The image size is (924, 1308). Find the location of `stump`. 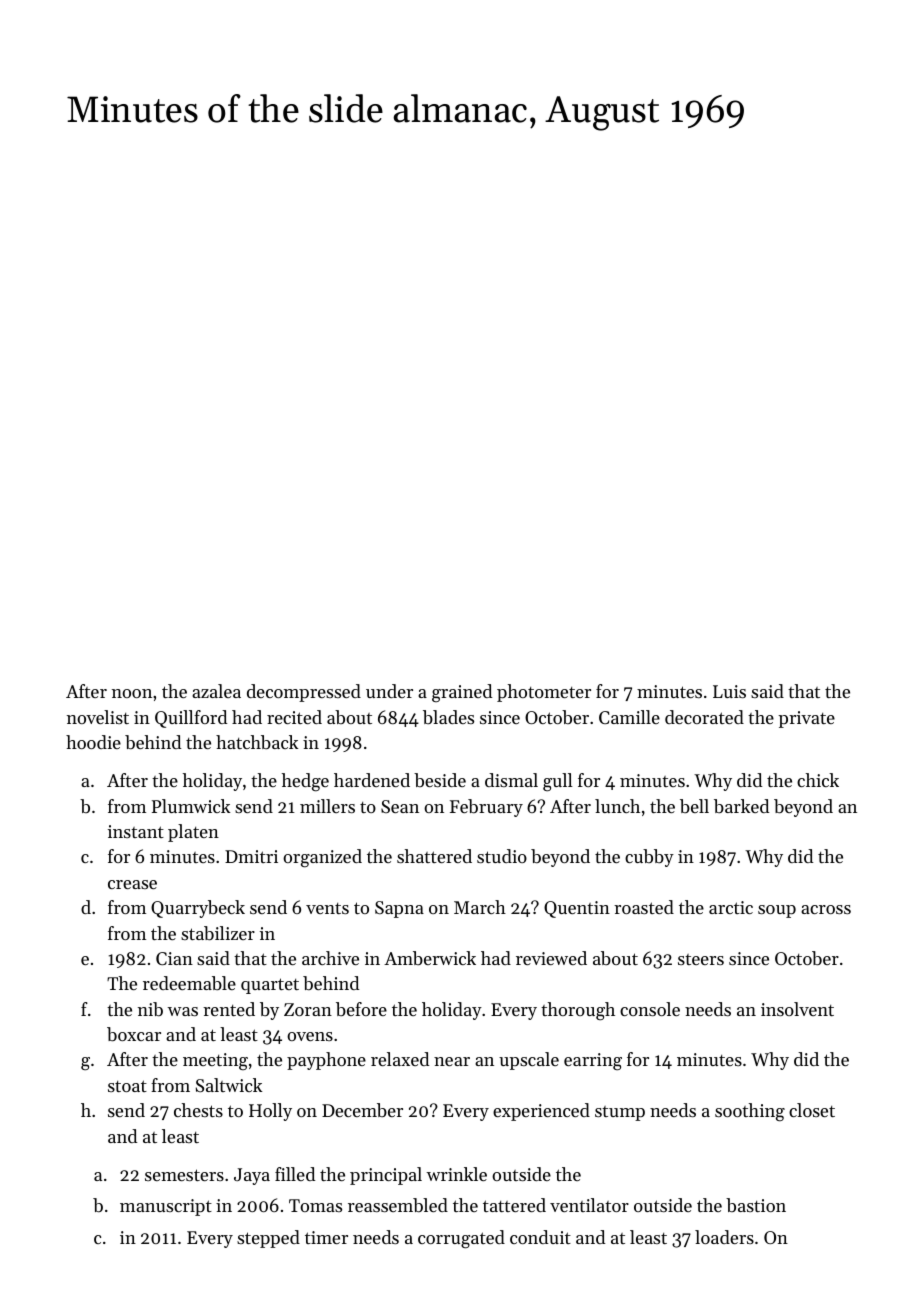

stump is located at coordinates (620, 1113).
